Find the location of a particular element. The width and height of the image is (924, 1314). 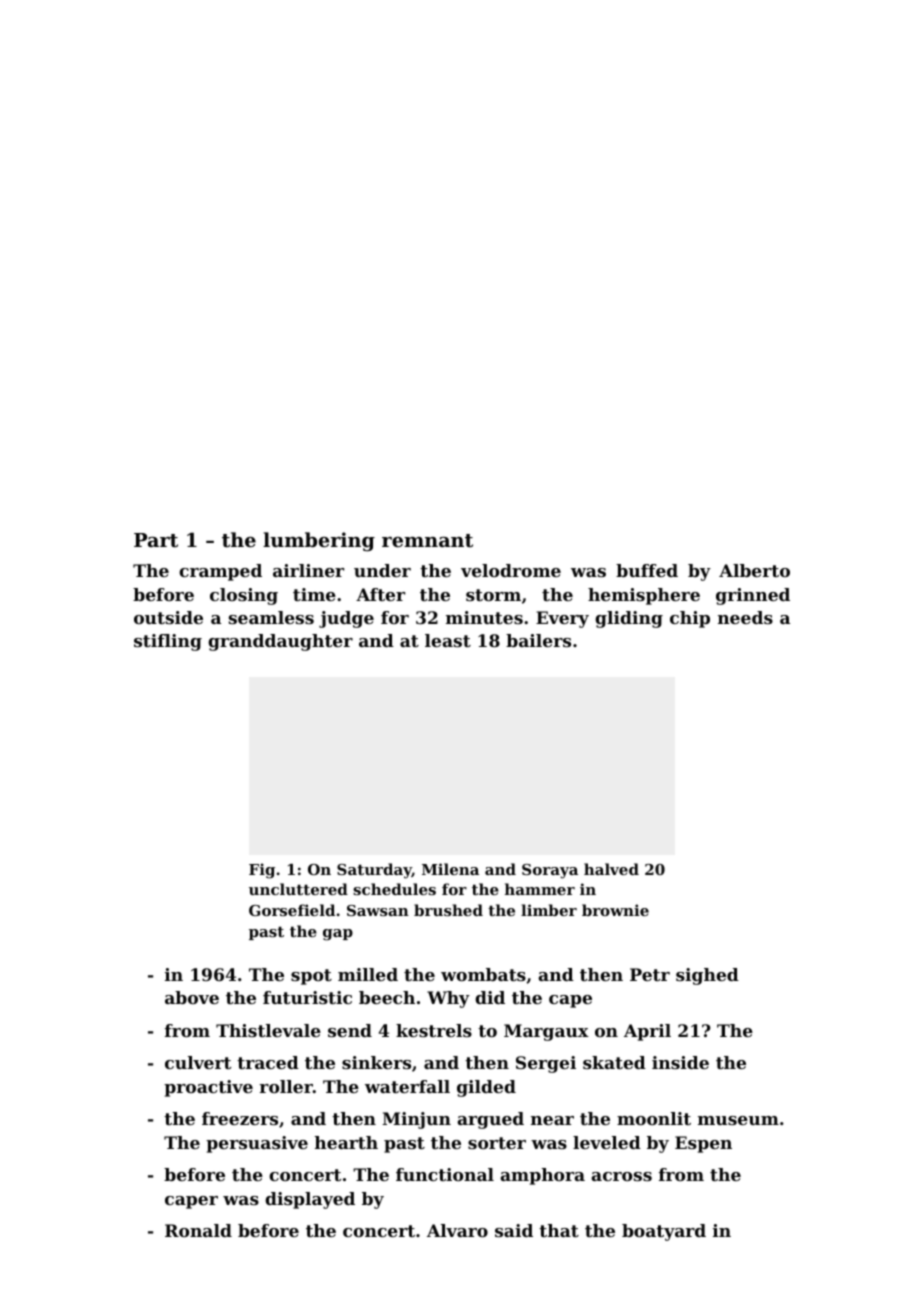

Part is located at coordinates (156, 540).
